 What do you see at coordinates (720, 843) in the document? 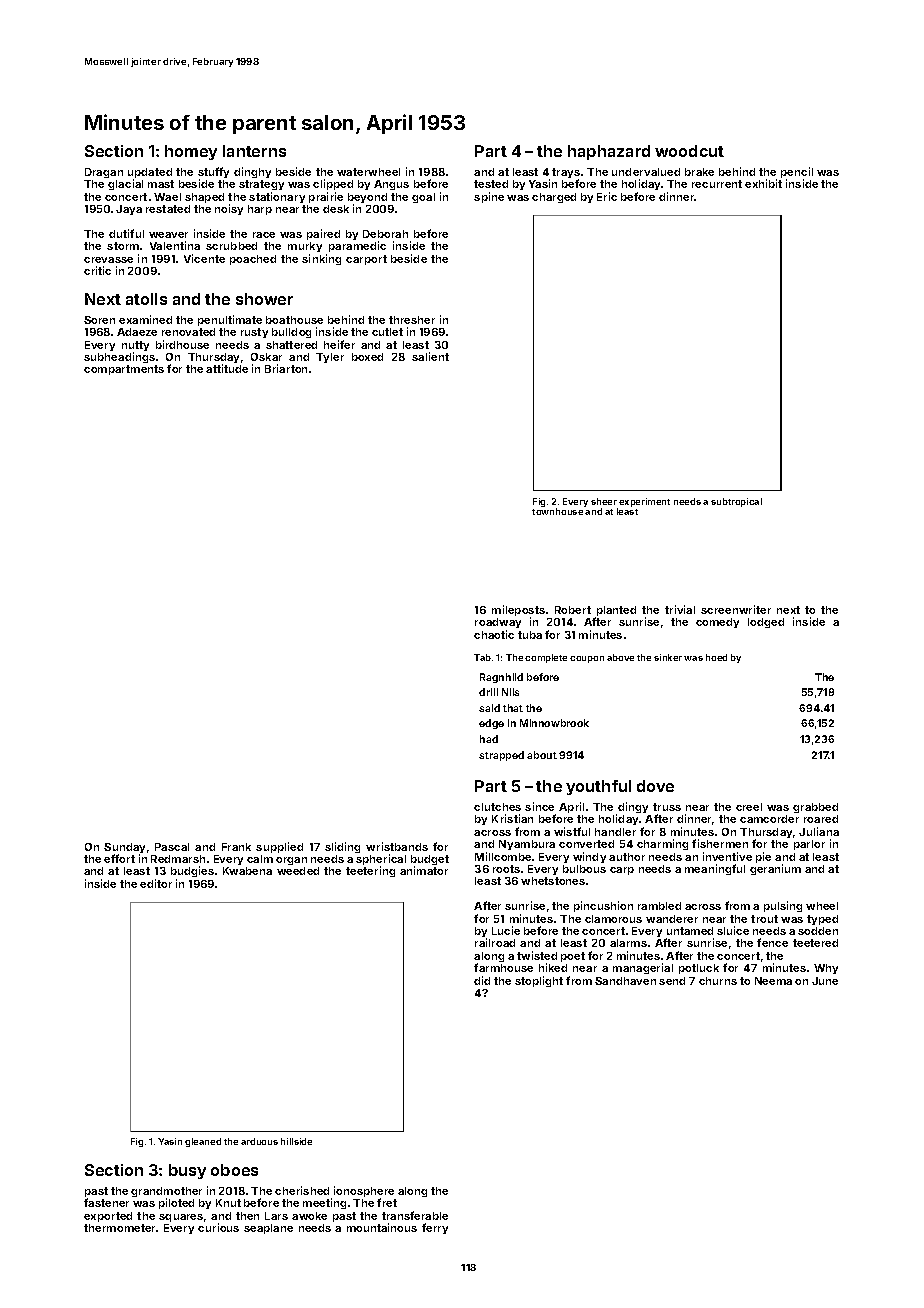
I see `fishermen` at bounding box center [720, 843].
